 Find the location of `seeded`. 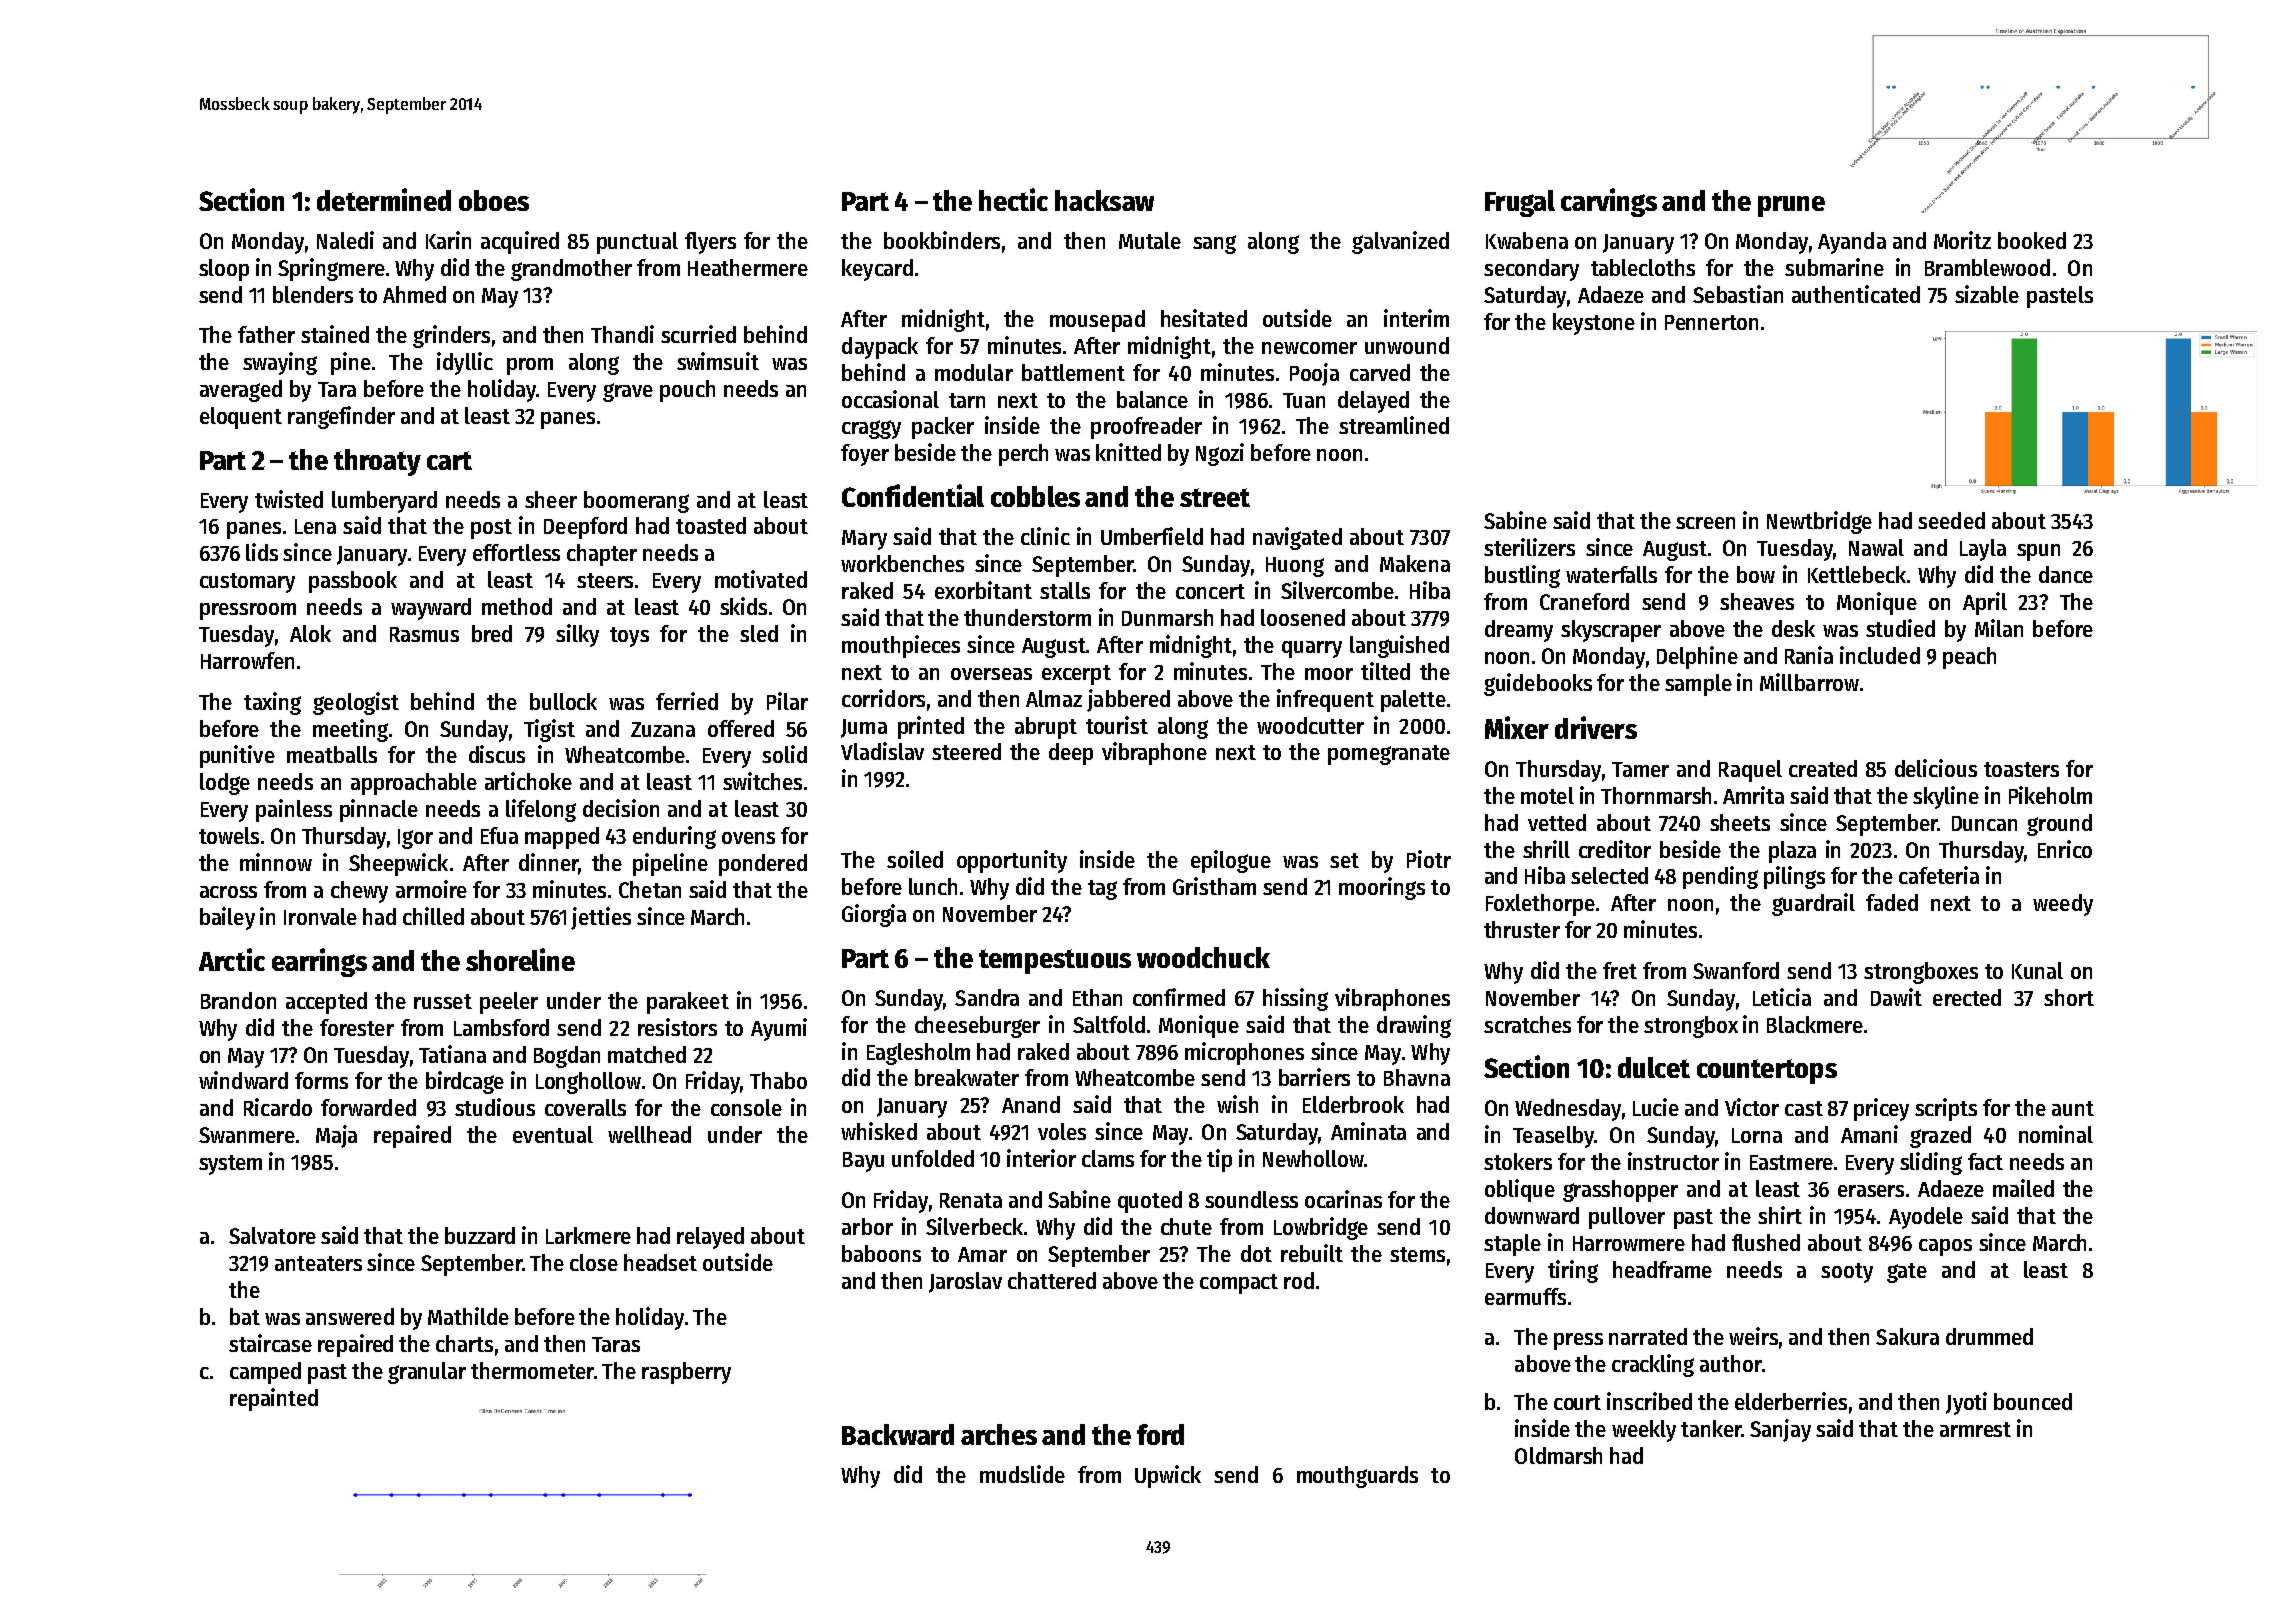

seeded is located at coordinates (1951, 520).
